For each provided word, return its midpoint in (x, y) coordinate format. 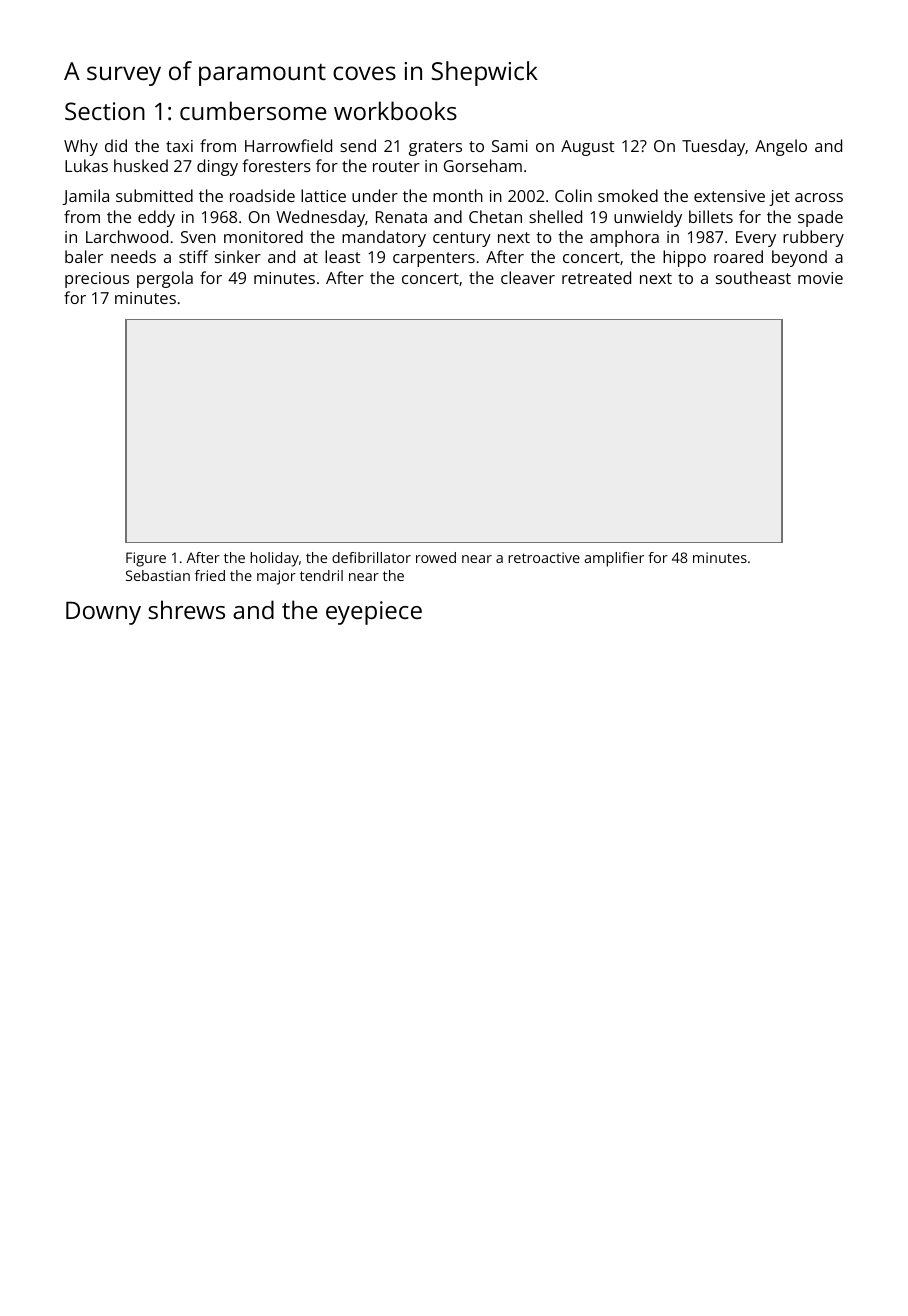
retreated (596, 277)
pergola (165, 279)
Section (105, 111)
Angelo (781, 147)
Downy (103, 613)
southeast (753, 277)
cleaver (528, 277)
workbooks (395, 110)
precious (97, 280)
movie (820, 278)
